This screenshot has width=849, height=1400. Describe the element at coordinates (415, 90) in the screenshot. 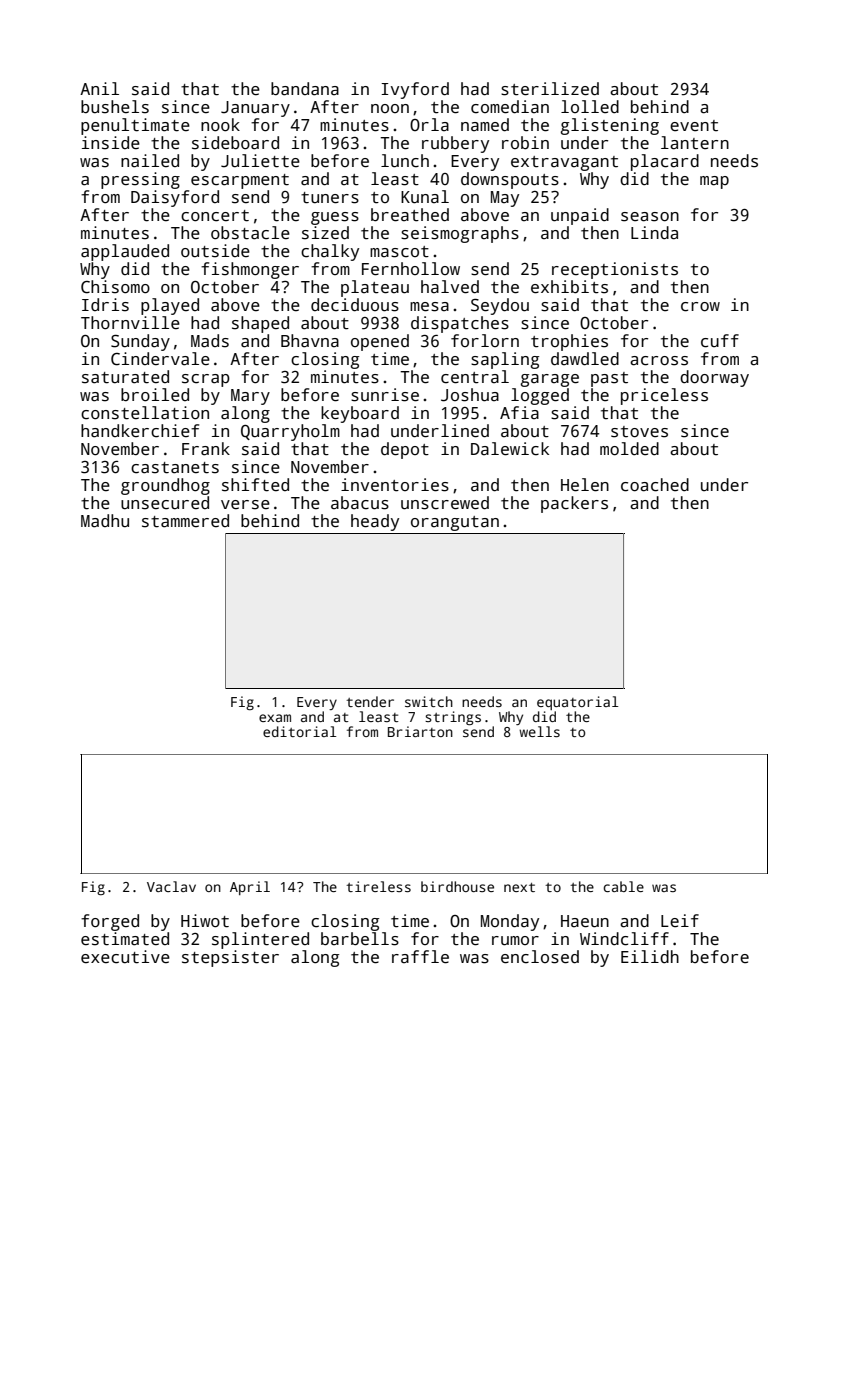

I see `Ivyford` at that location.
